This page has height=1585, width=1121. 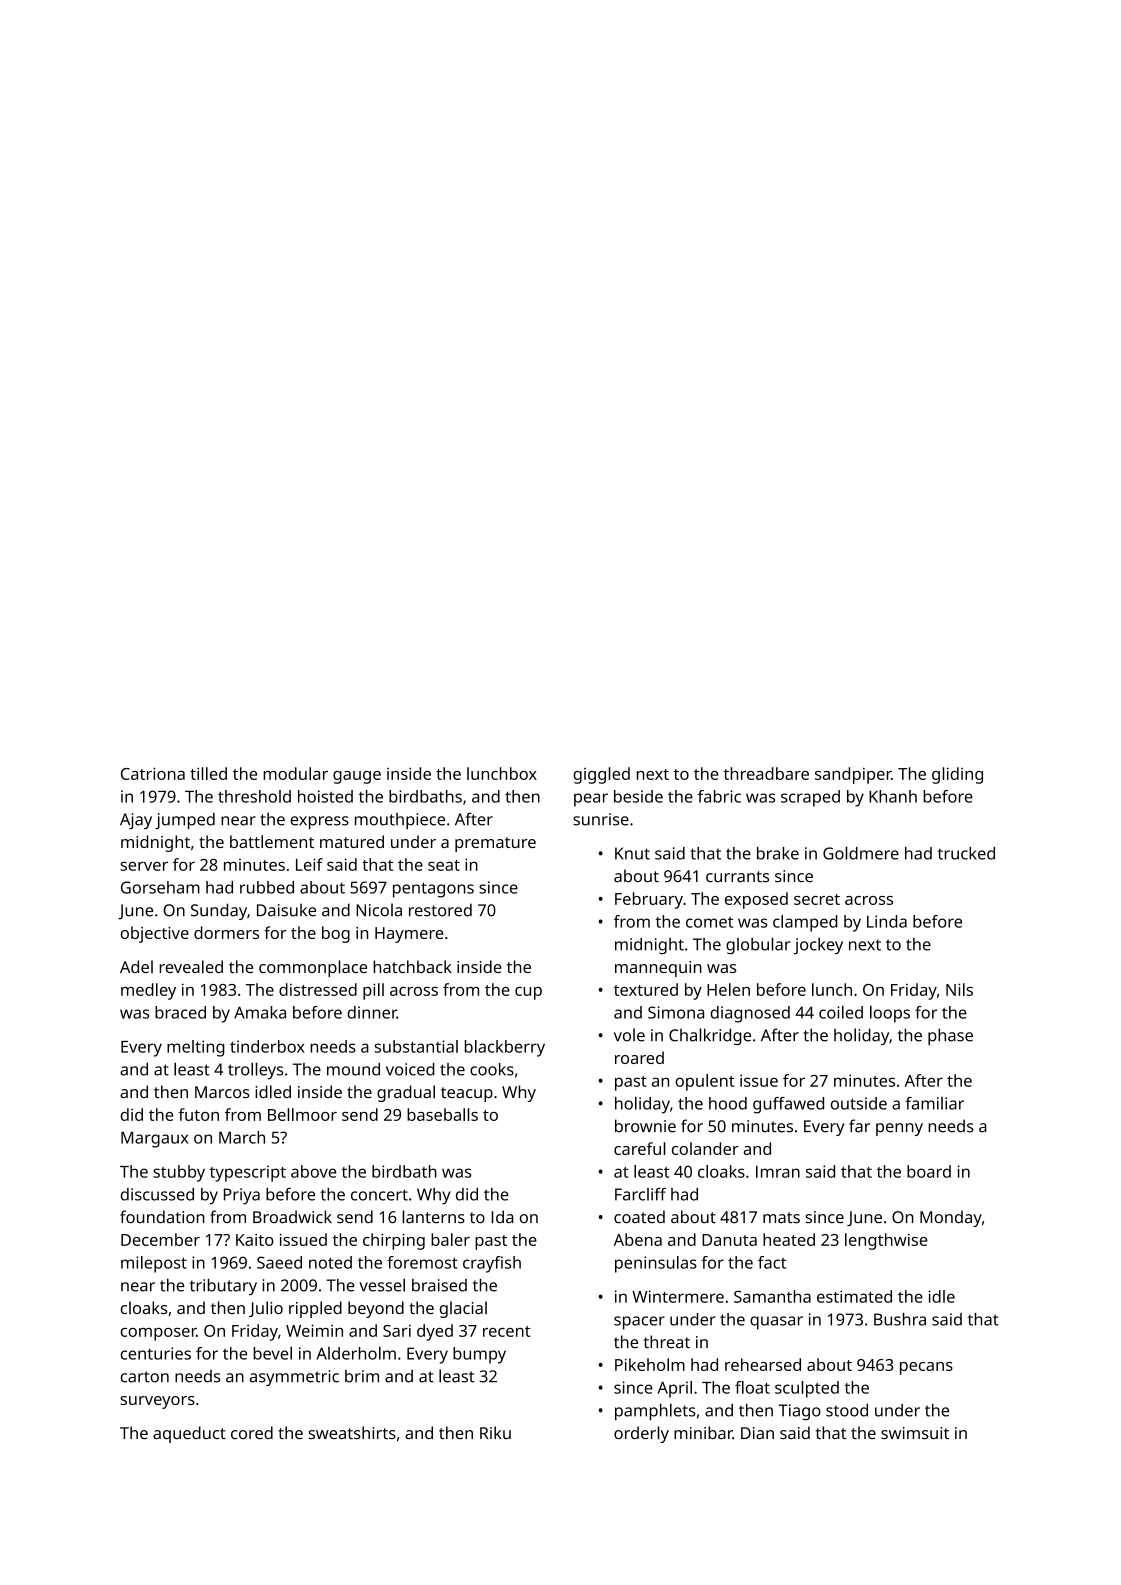 I want to click on stood, so click(x=847, y=1410).
